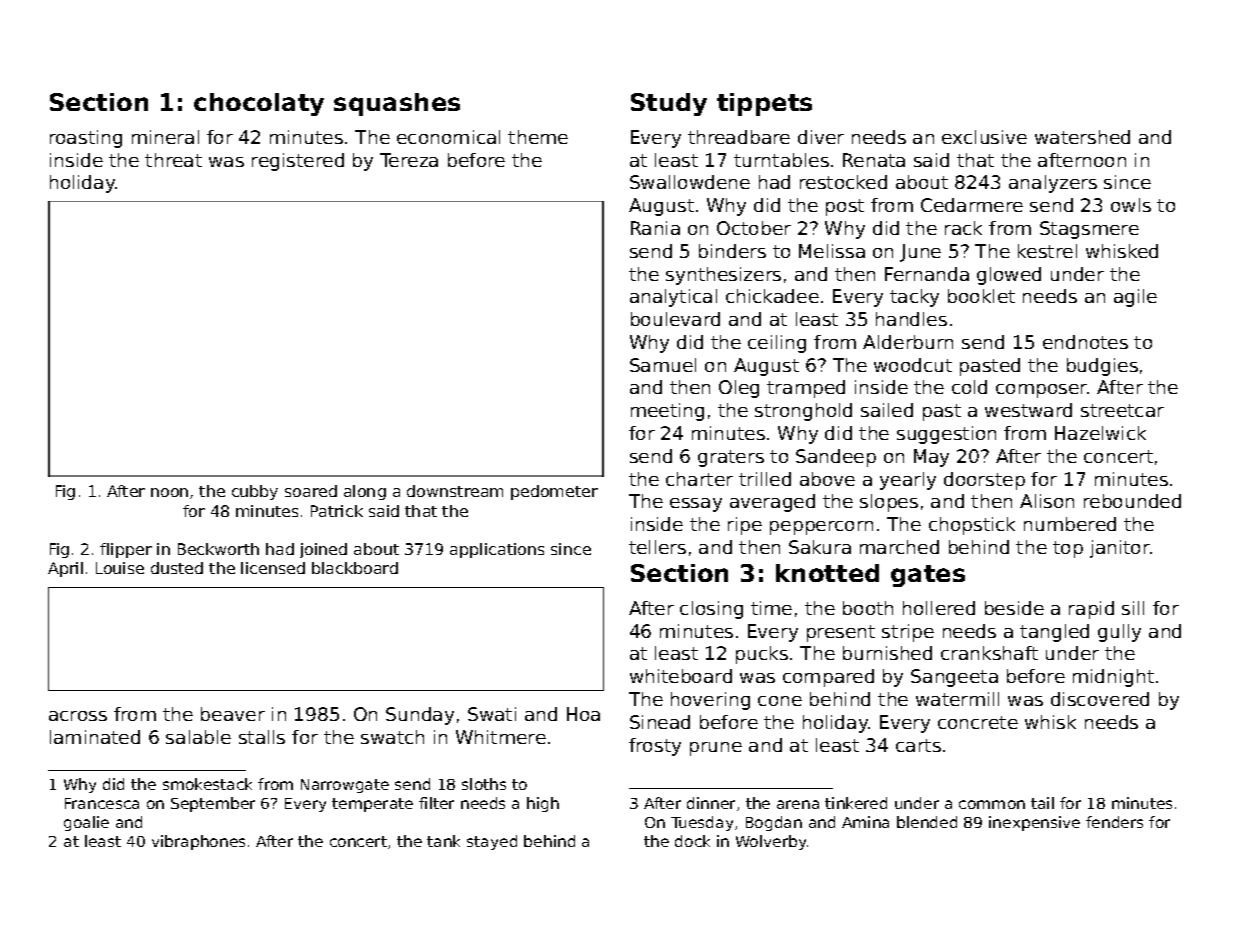 Image resolution: width=1233 pixels, height=952 pixels. What do you see at coordinates (501, 737) in the image?
I see `Whitmere` at bounding box center [501, 737].
